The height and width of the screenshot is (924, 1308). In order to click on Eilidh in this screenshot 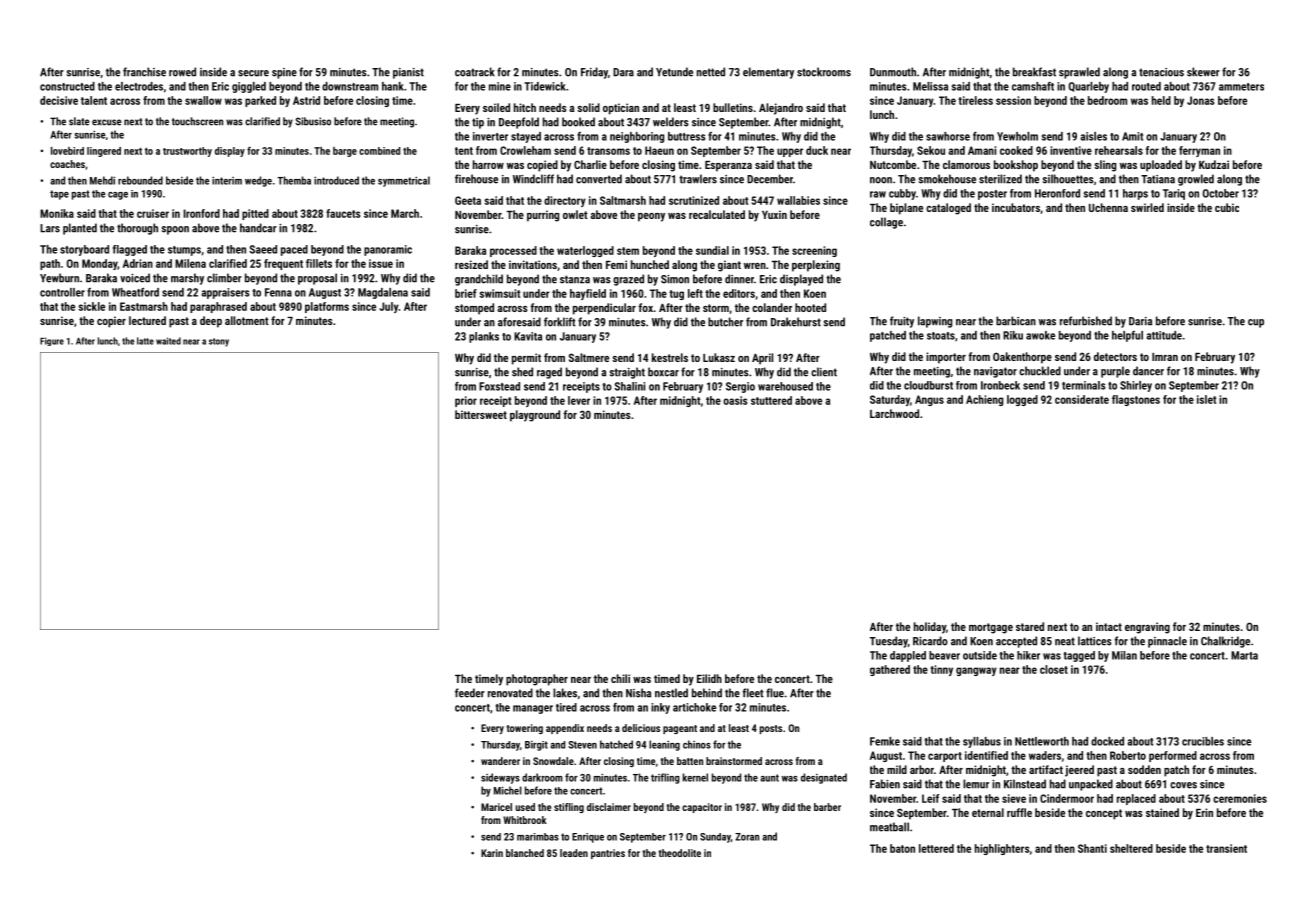, I will do `click(709, 678)`.
